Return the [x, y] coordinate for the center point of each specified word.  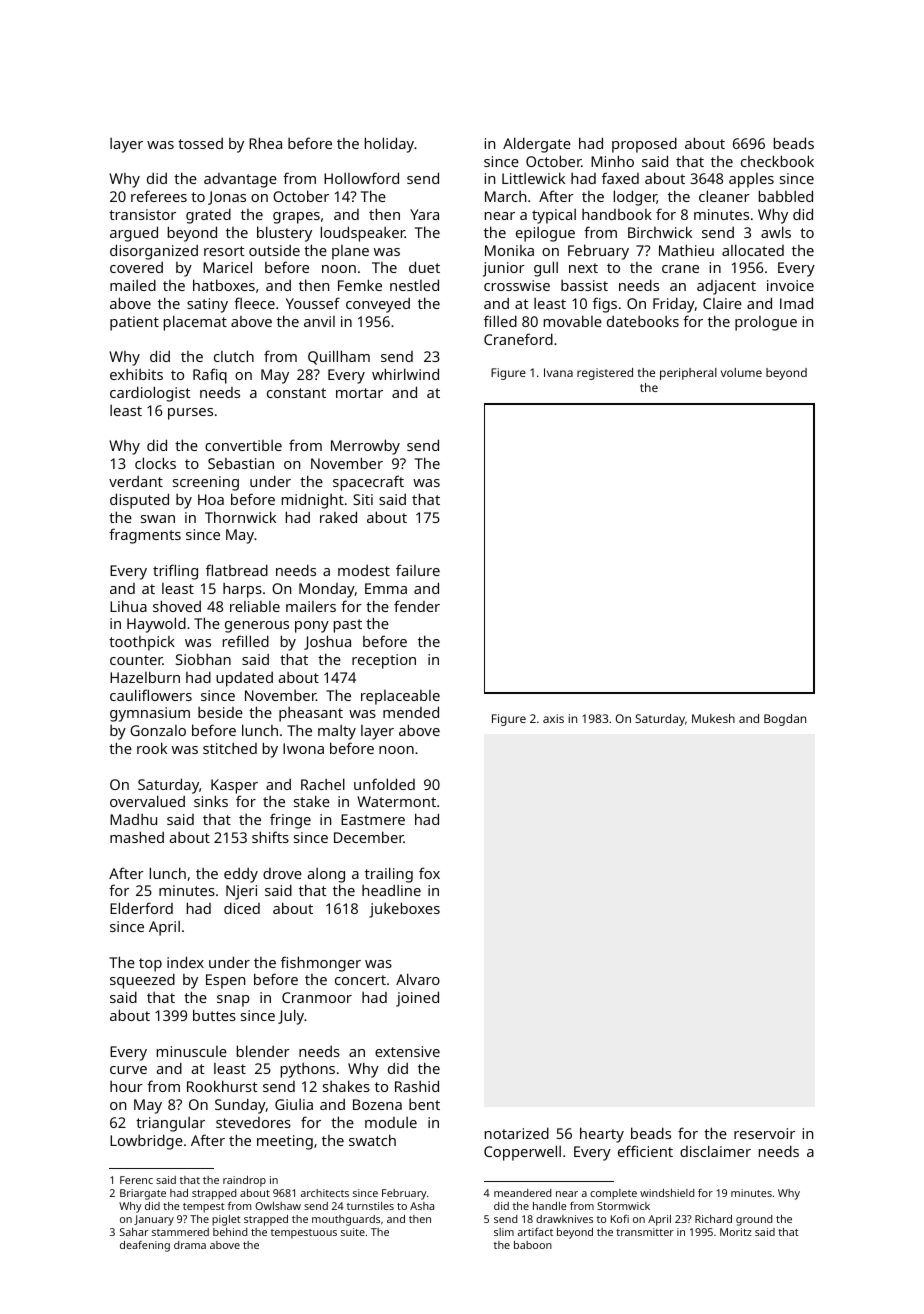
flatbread [237, 570]
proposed [644, 145]
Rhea [265, 143]
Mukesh [713, 718]
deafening [145, 1246]
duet [424, 267]
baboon [533, 1245]
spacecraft [368, 483]
